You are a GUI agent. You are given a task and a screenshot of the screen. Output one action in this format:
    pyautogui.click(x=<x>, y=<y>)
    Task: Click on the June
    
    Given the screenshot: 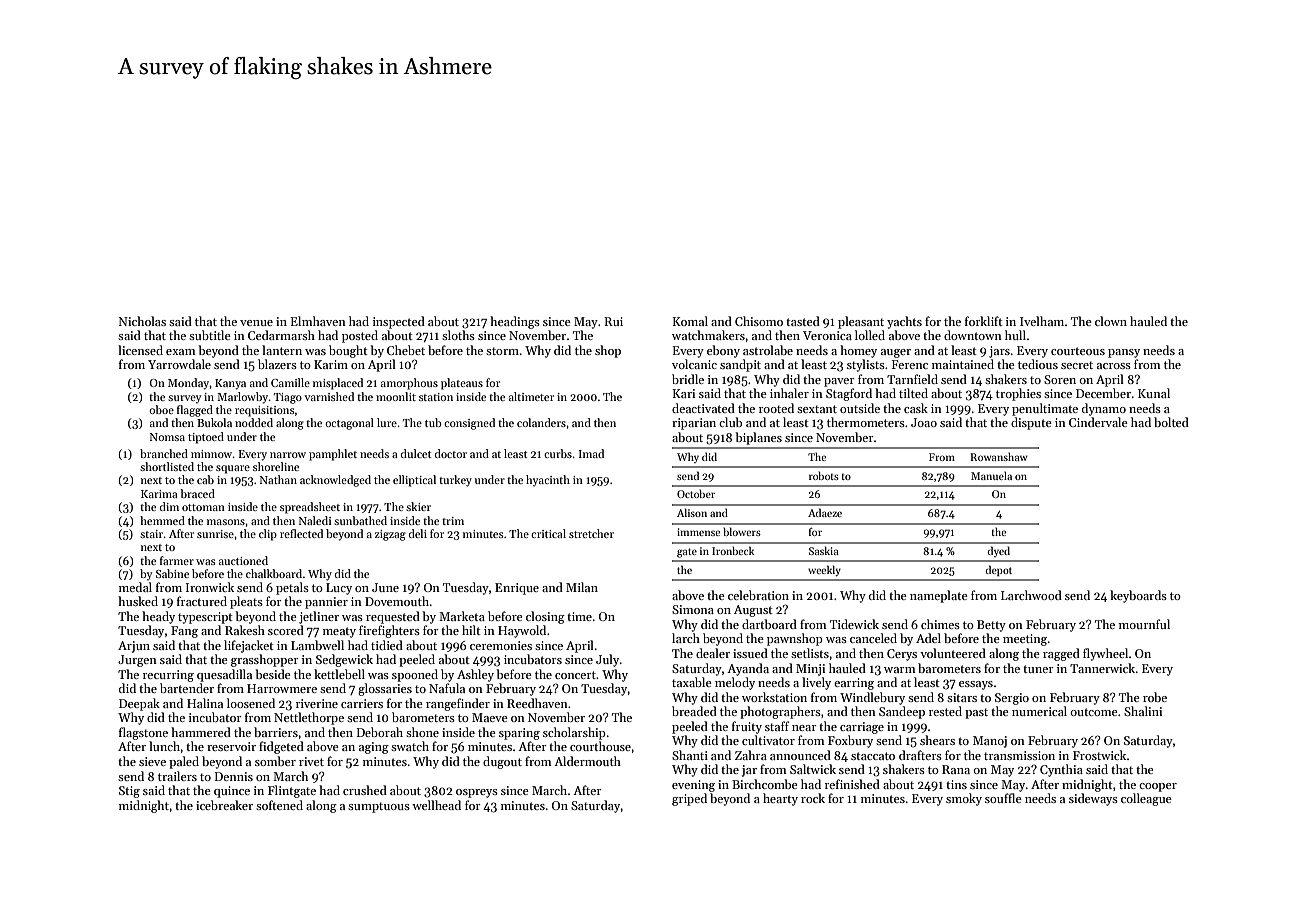 What is the action you would take?
    pyautogui.click(x=385, y=587)
